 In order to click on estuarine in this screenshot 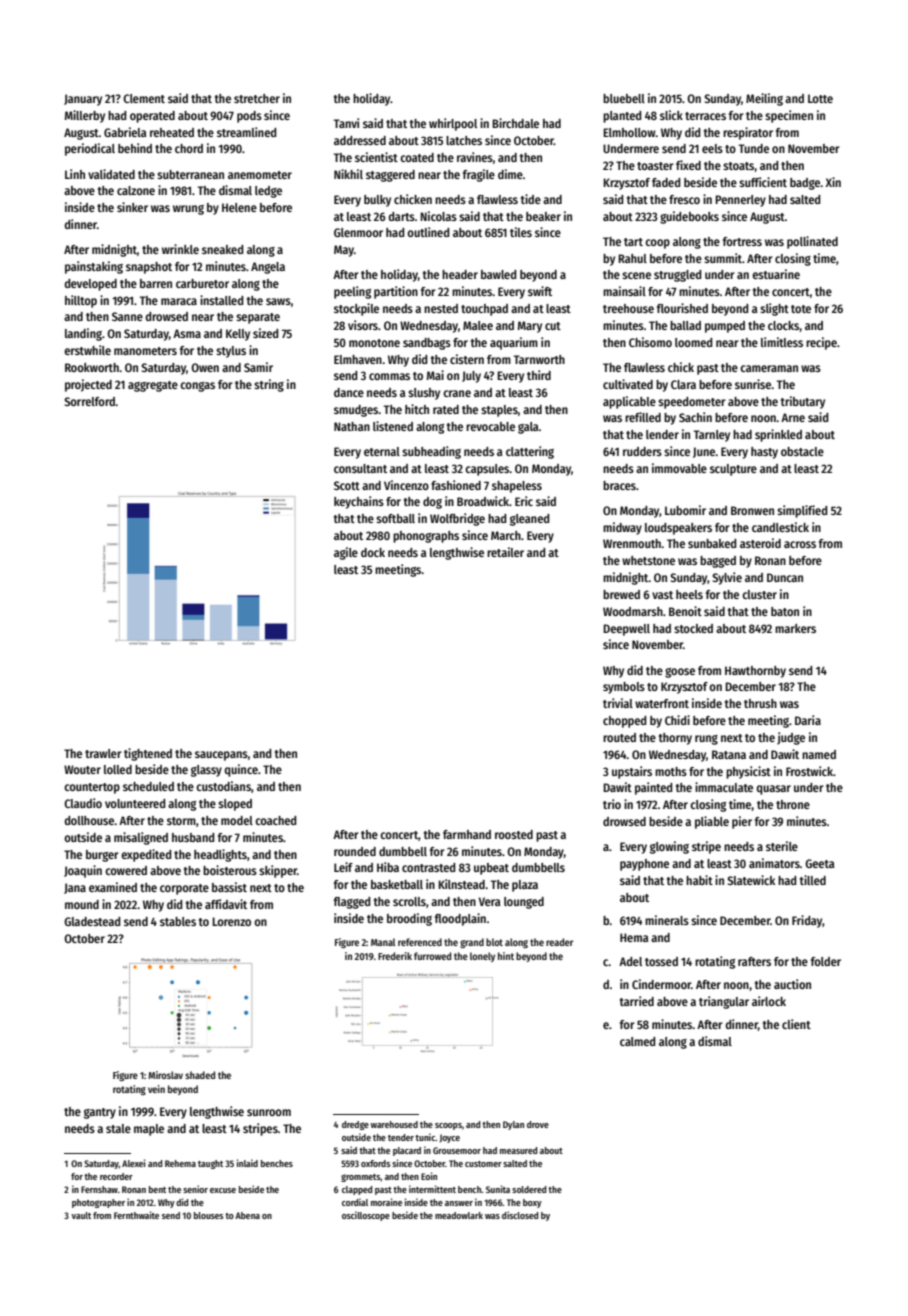, I will do `click(776, 274)`.
